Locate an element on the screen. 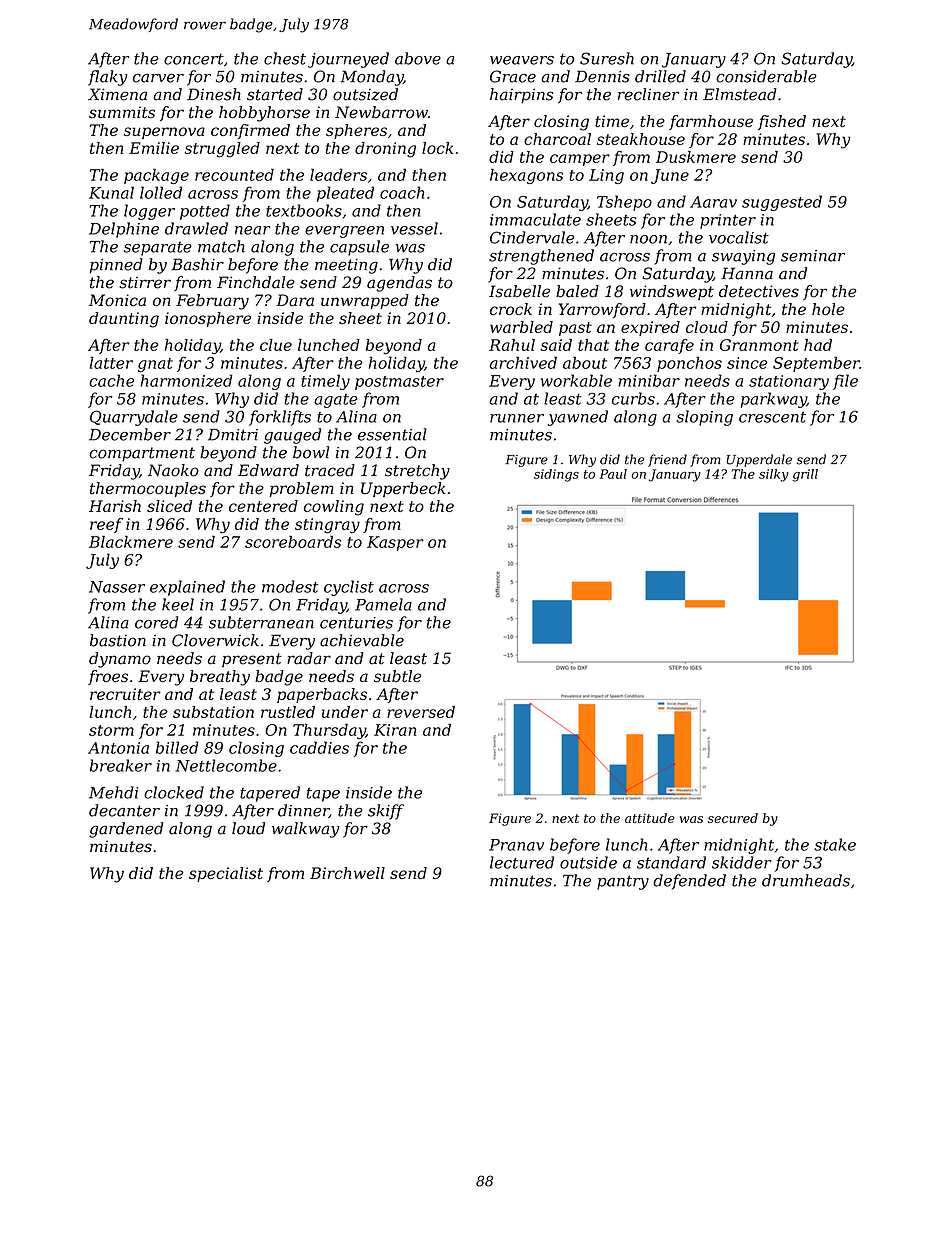 This screenshot has width=952, height=1233. clue is located at coordinates (276, 345).
